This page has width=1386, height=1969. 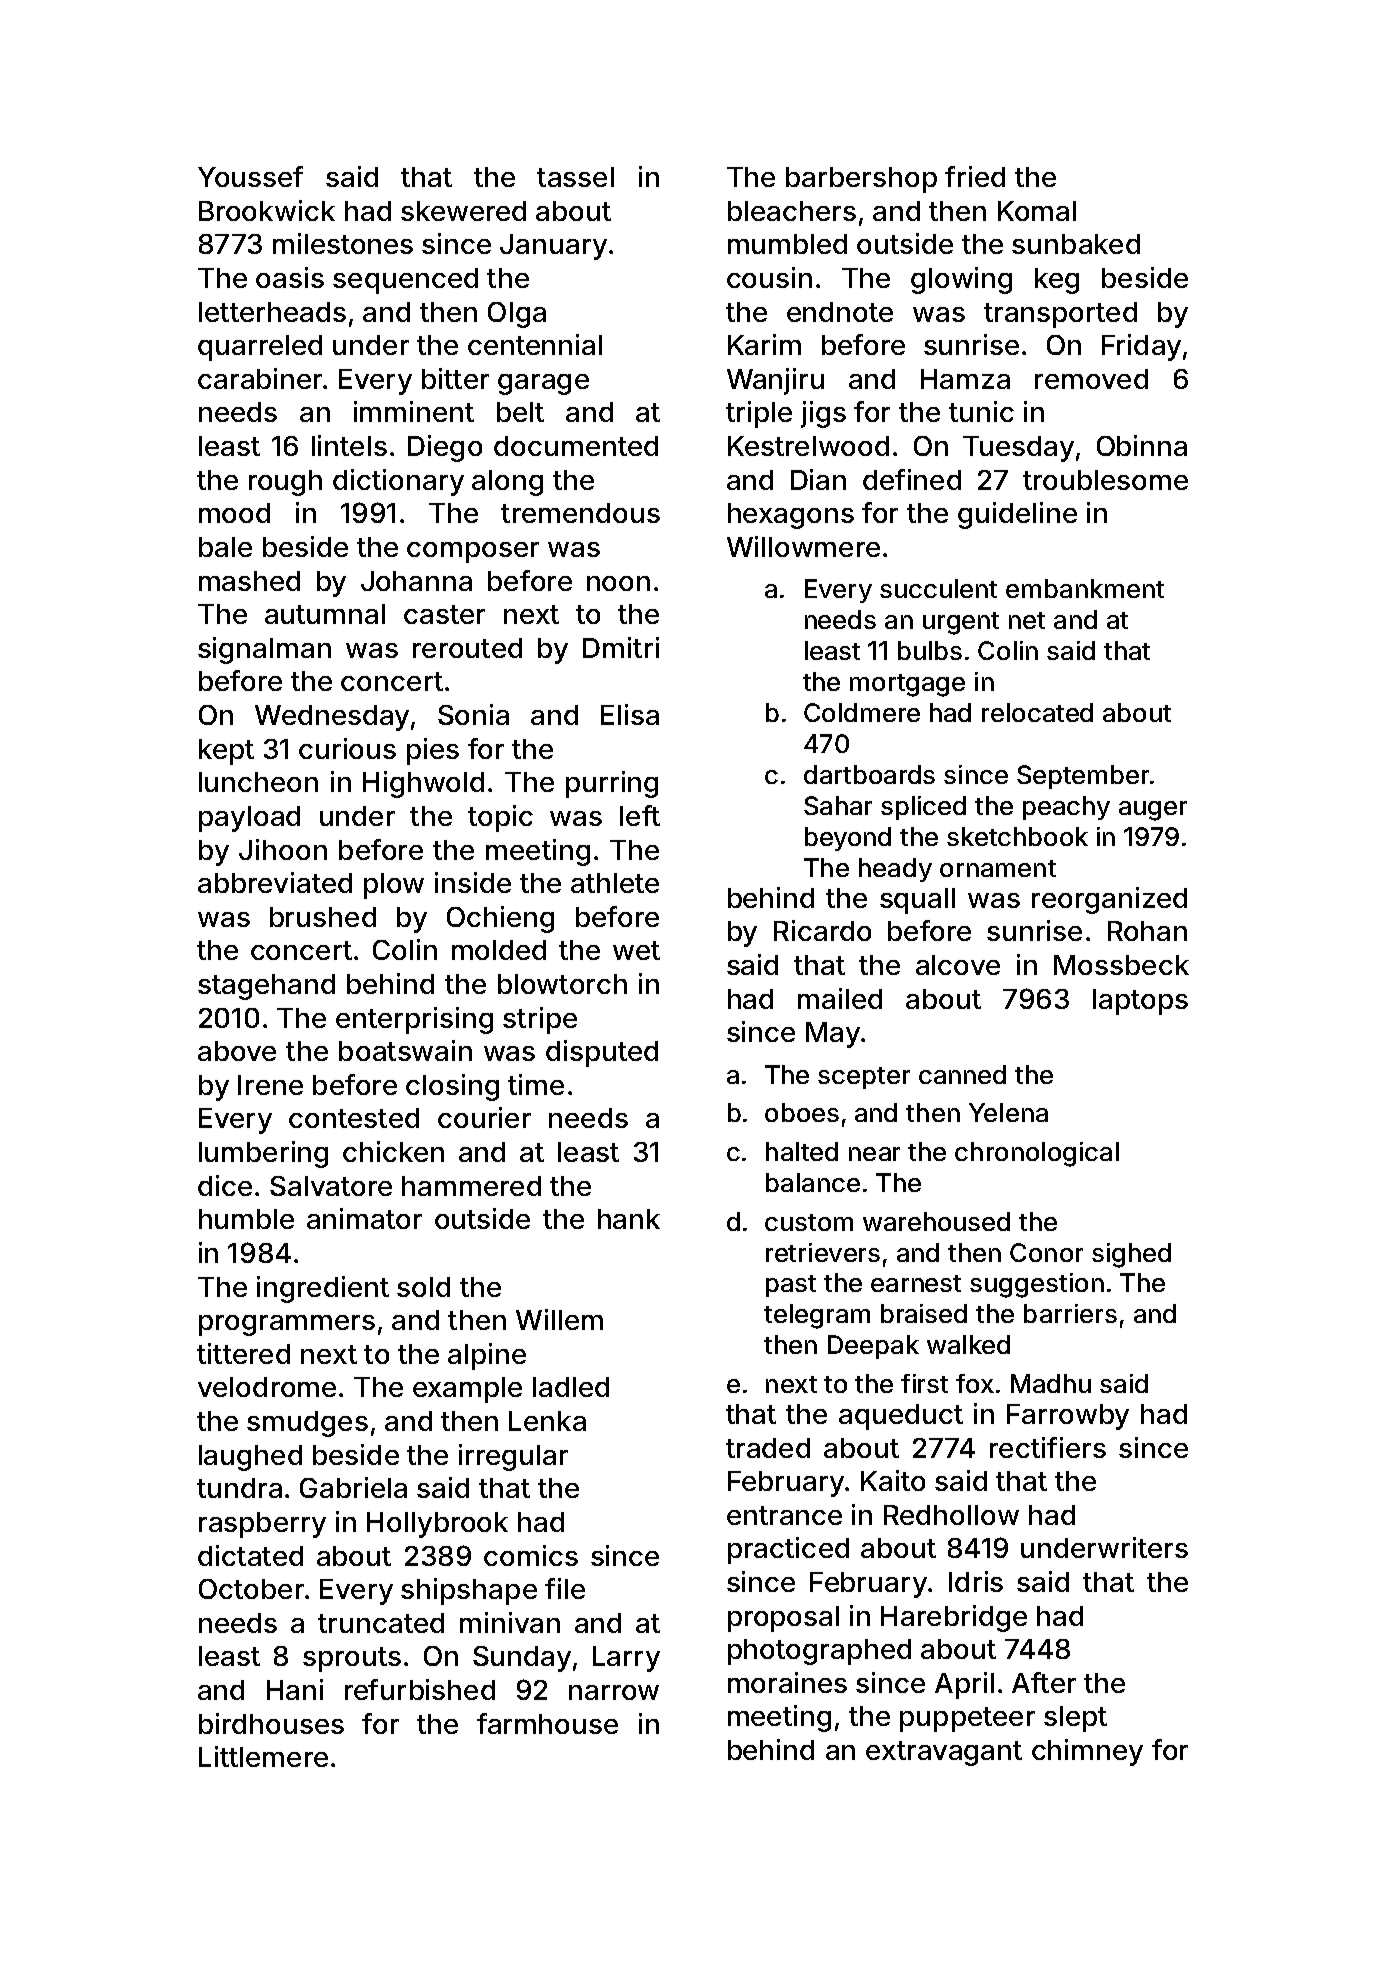 What do you see at coordinates (559, 1319) in the page?
I see `Willem` at bounding box center [559, 1319].
